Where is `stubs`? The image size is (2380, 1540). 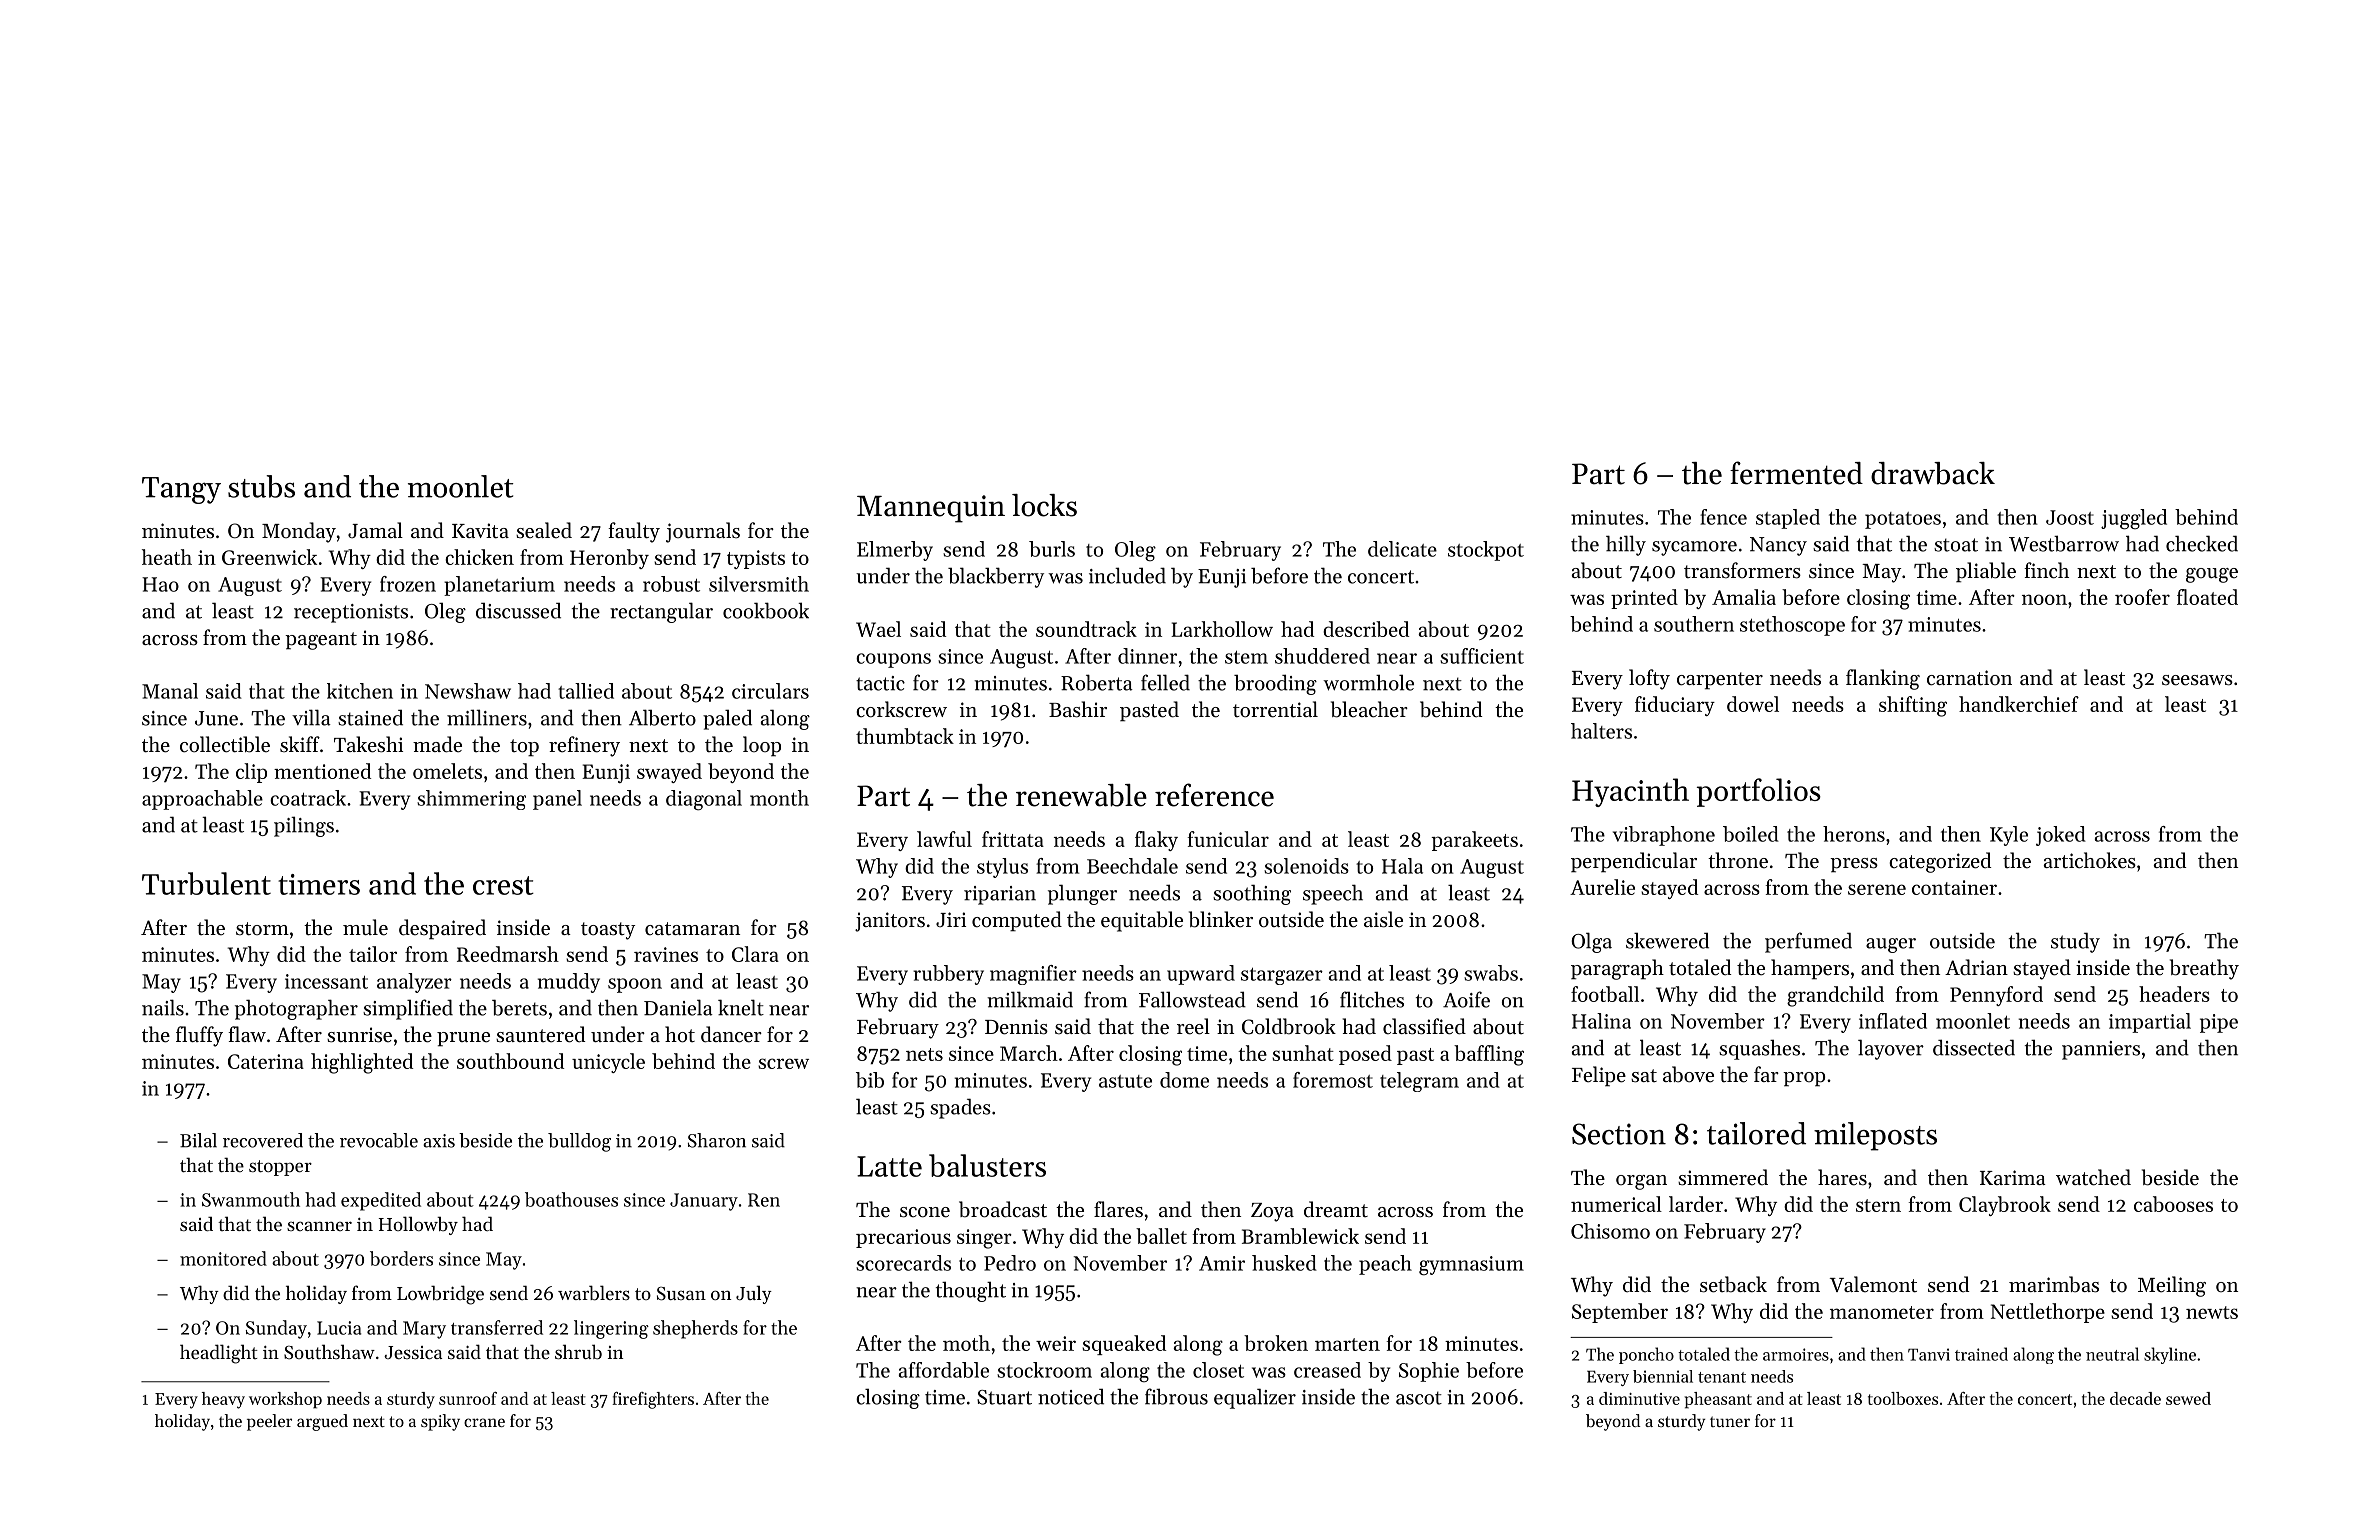
stubs is located at coordinates (261, 486).
